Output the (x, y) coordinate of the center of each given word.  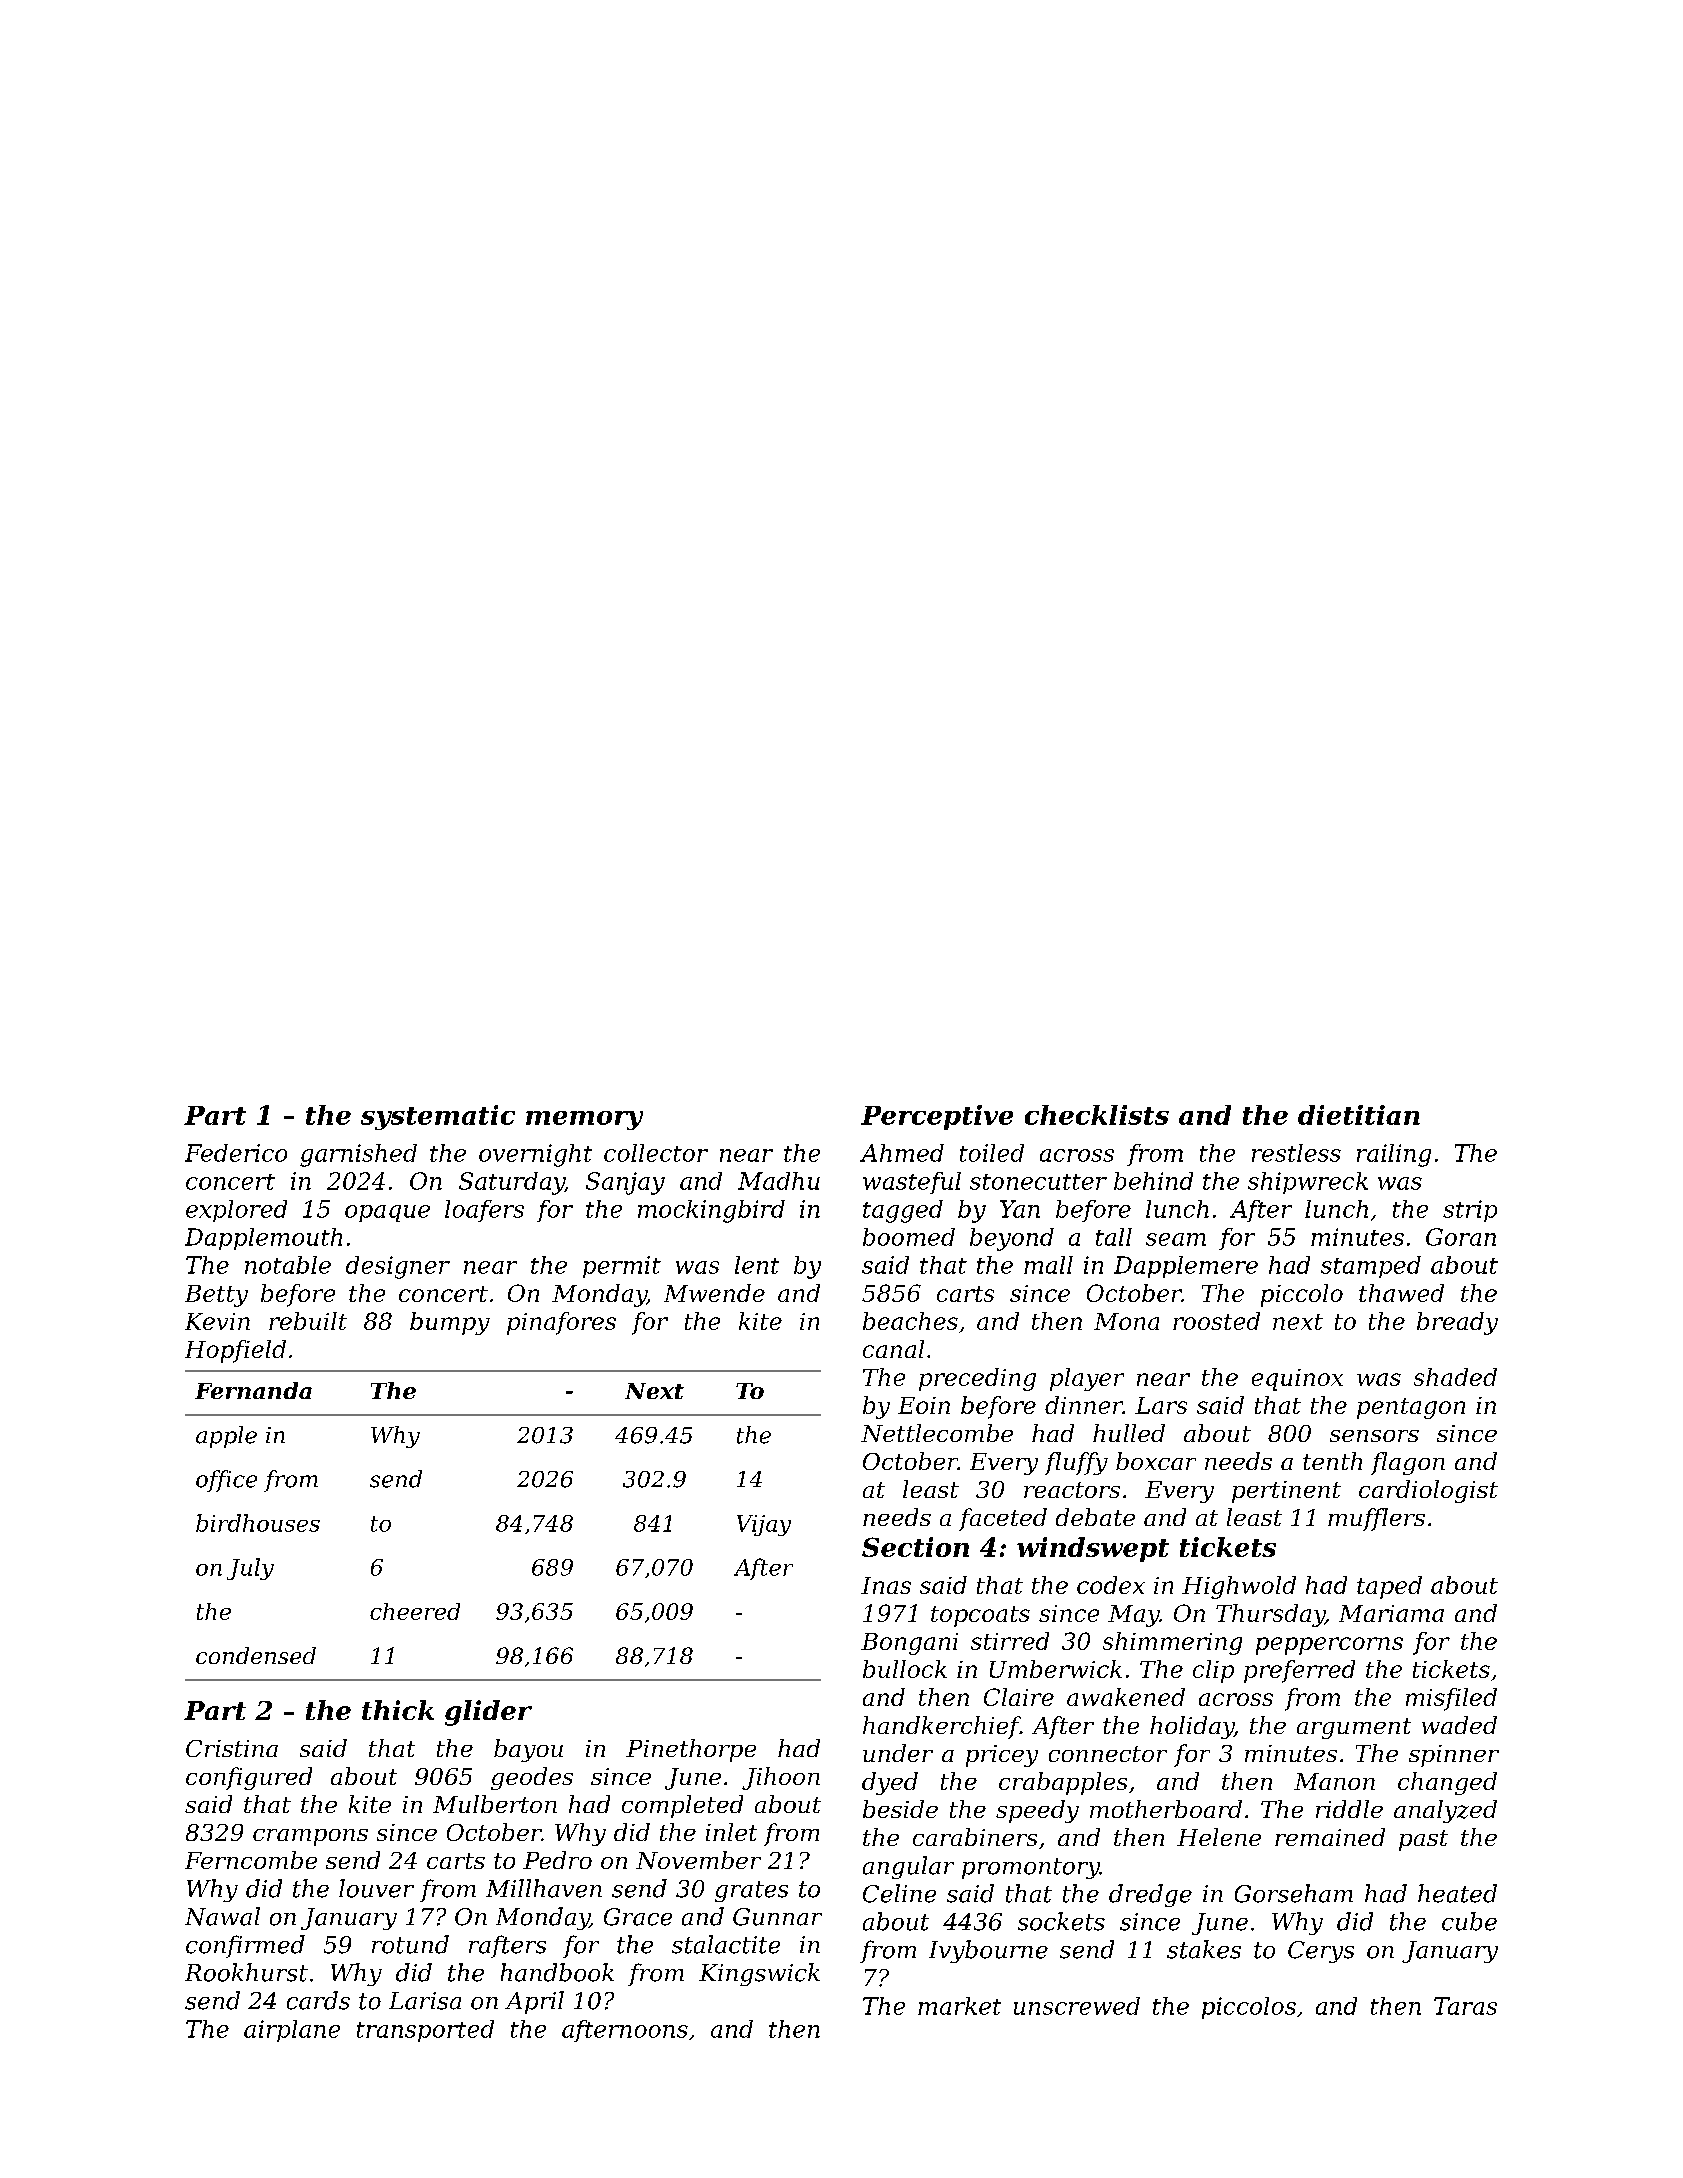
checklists (1097, 1115)
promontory (1031, 1868)
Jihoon (781, 1778)
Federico (236, 1153)
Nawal (222, 1916)
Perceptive (937, 1117)
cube (1469, 1921)
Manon (1334, 1781)
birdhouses (258, 1523)
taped (1389, 1587)
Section (915, 1547)
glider (488, 1713)
